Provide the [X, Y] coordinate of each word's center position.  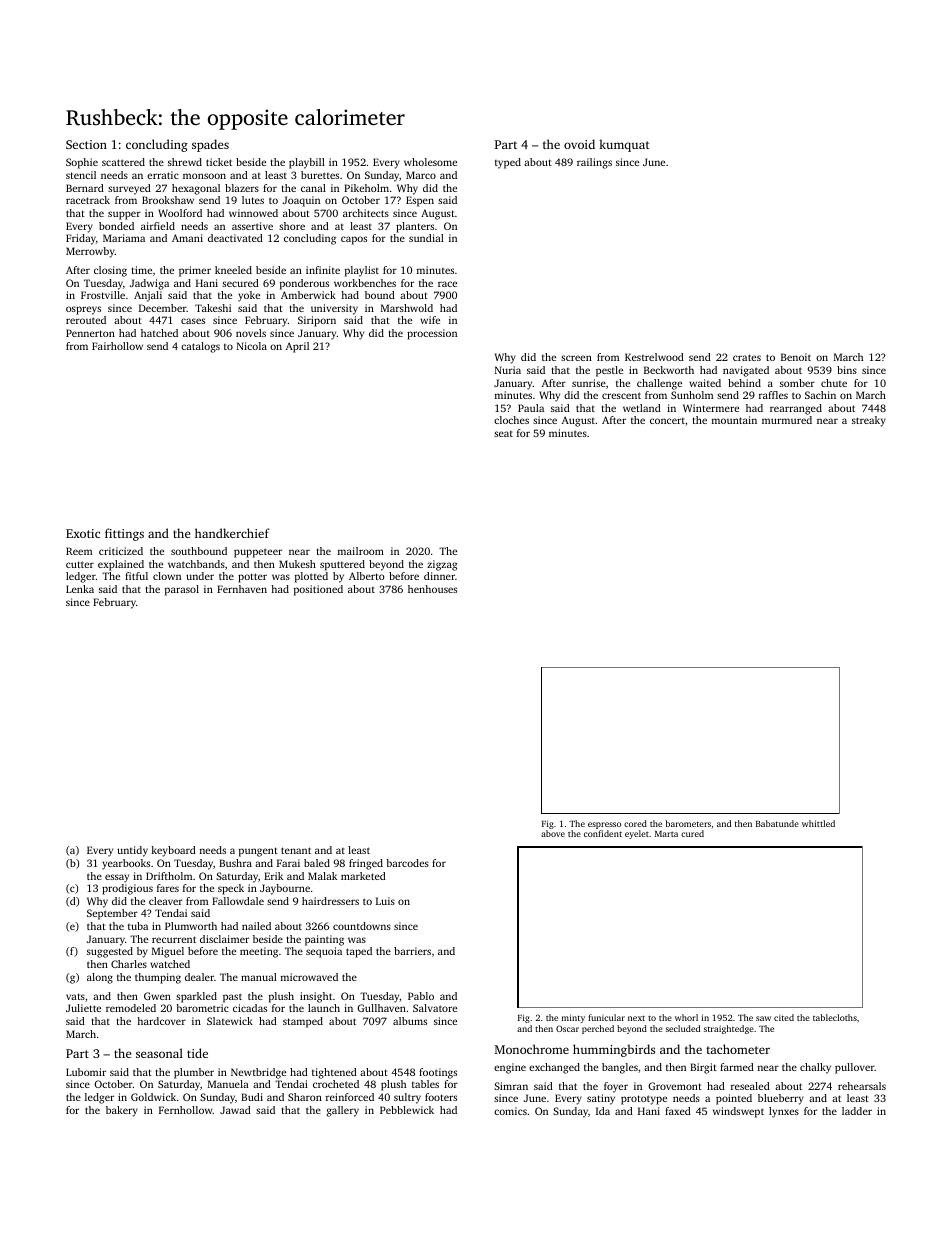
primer [195, 271]
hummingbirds [614, 1050]
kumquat [624, 145]
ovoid [579, 144]
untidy [132, 851]
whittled [818, 823]
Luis [385, 901]
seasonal [159, 1053]
